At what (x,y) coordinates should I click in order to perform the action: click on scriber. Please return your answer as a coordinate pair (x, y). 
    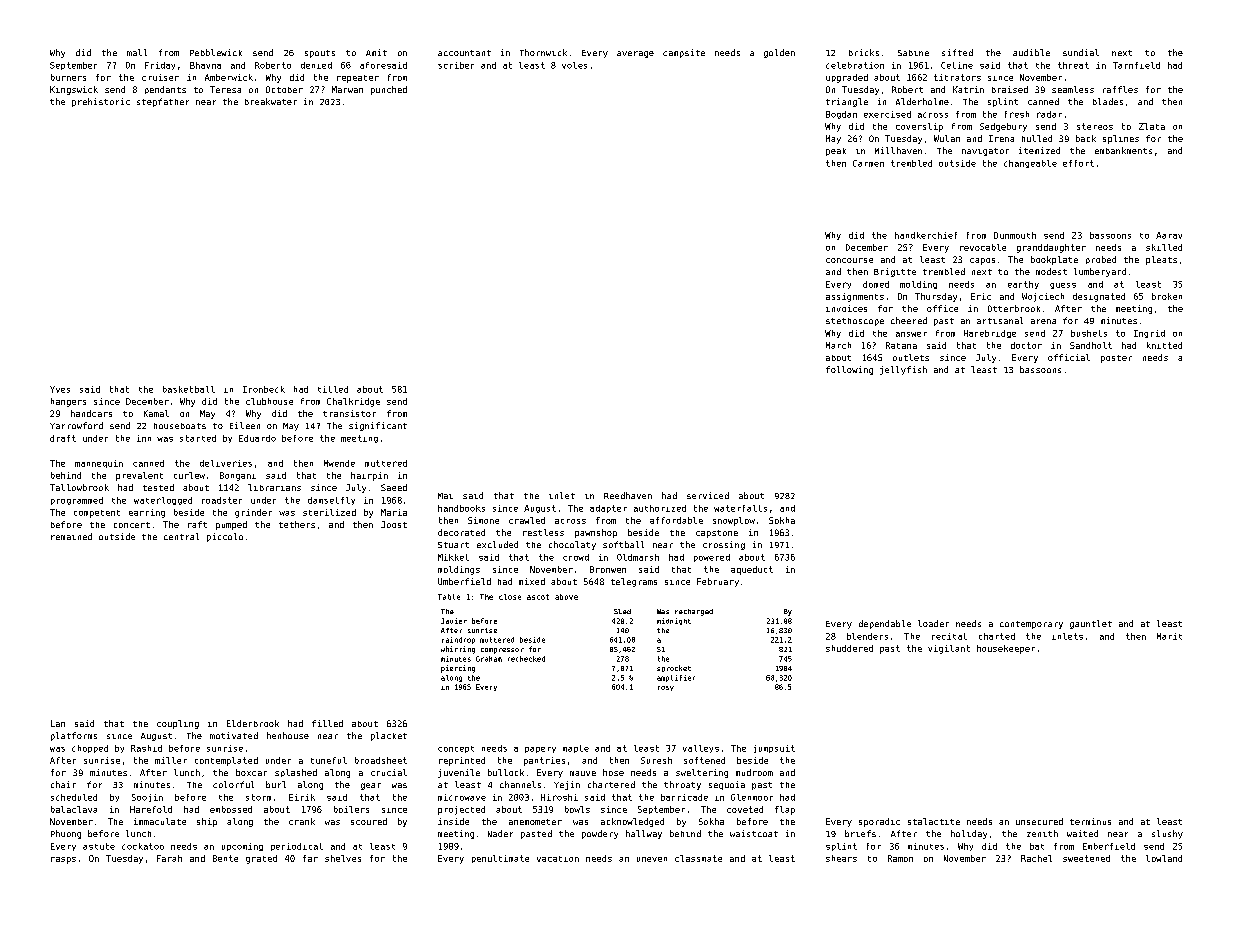
    Looking at the image, I should click on (456, 65).
